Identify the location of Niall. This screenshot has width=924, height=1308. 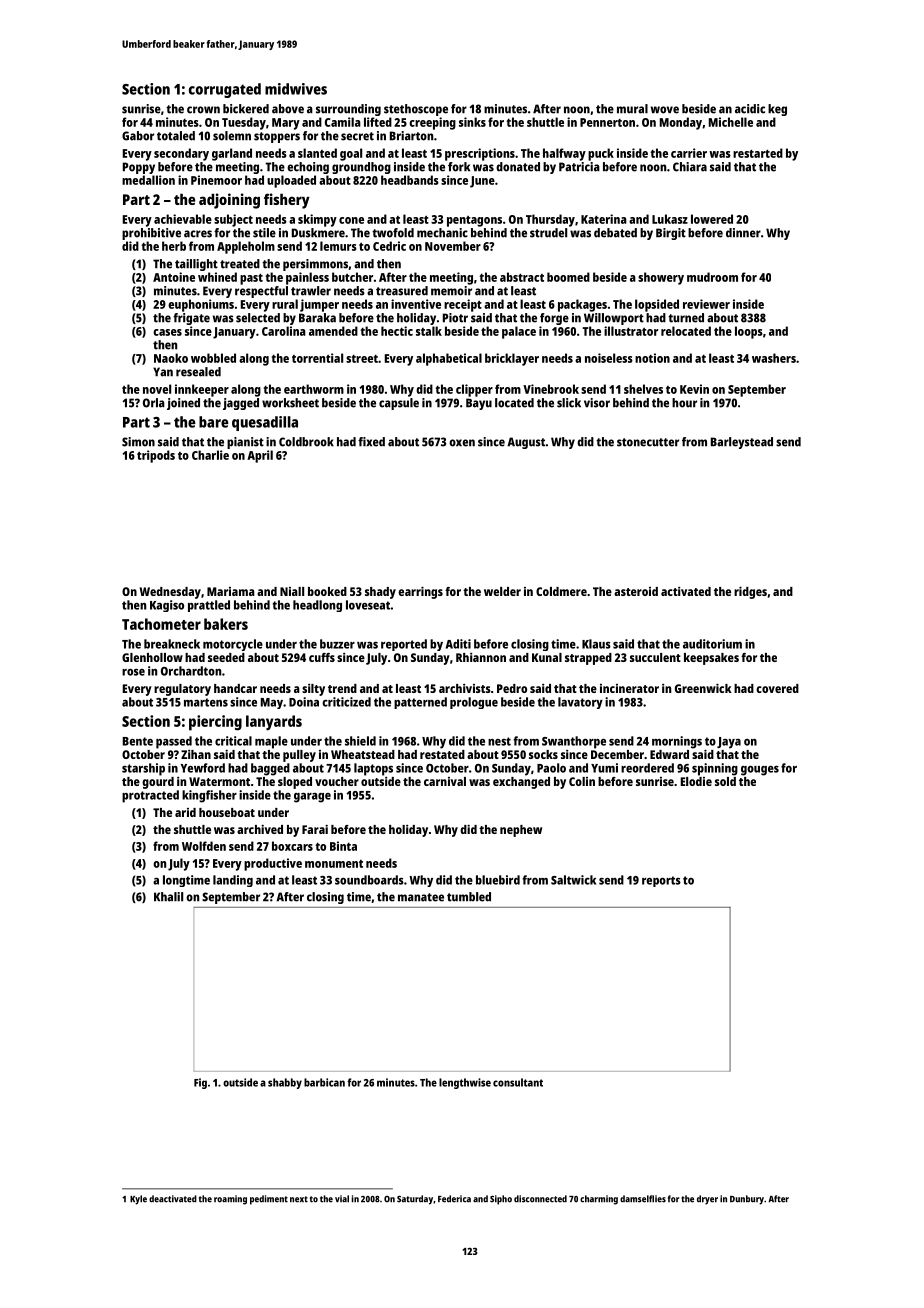
(292, 591).
